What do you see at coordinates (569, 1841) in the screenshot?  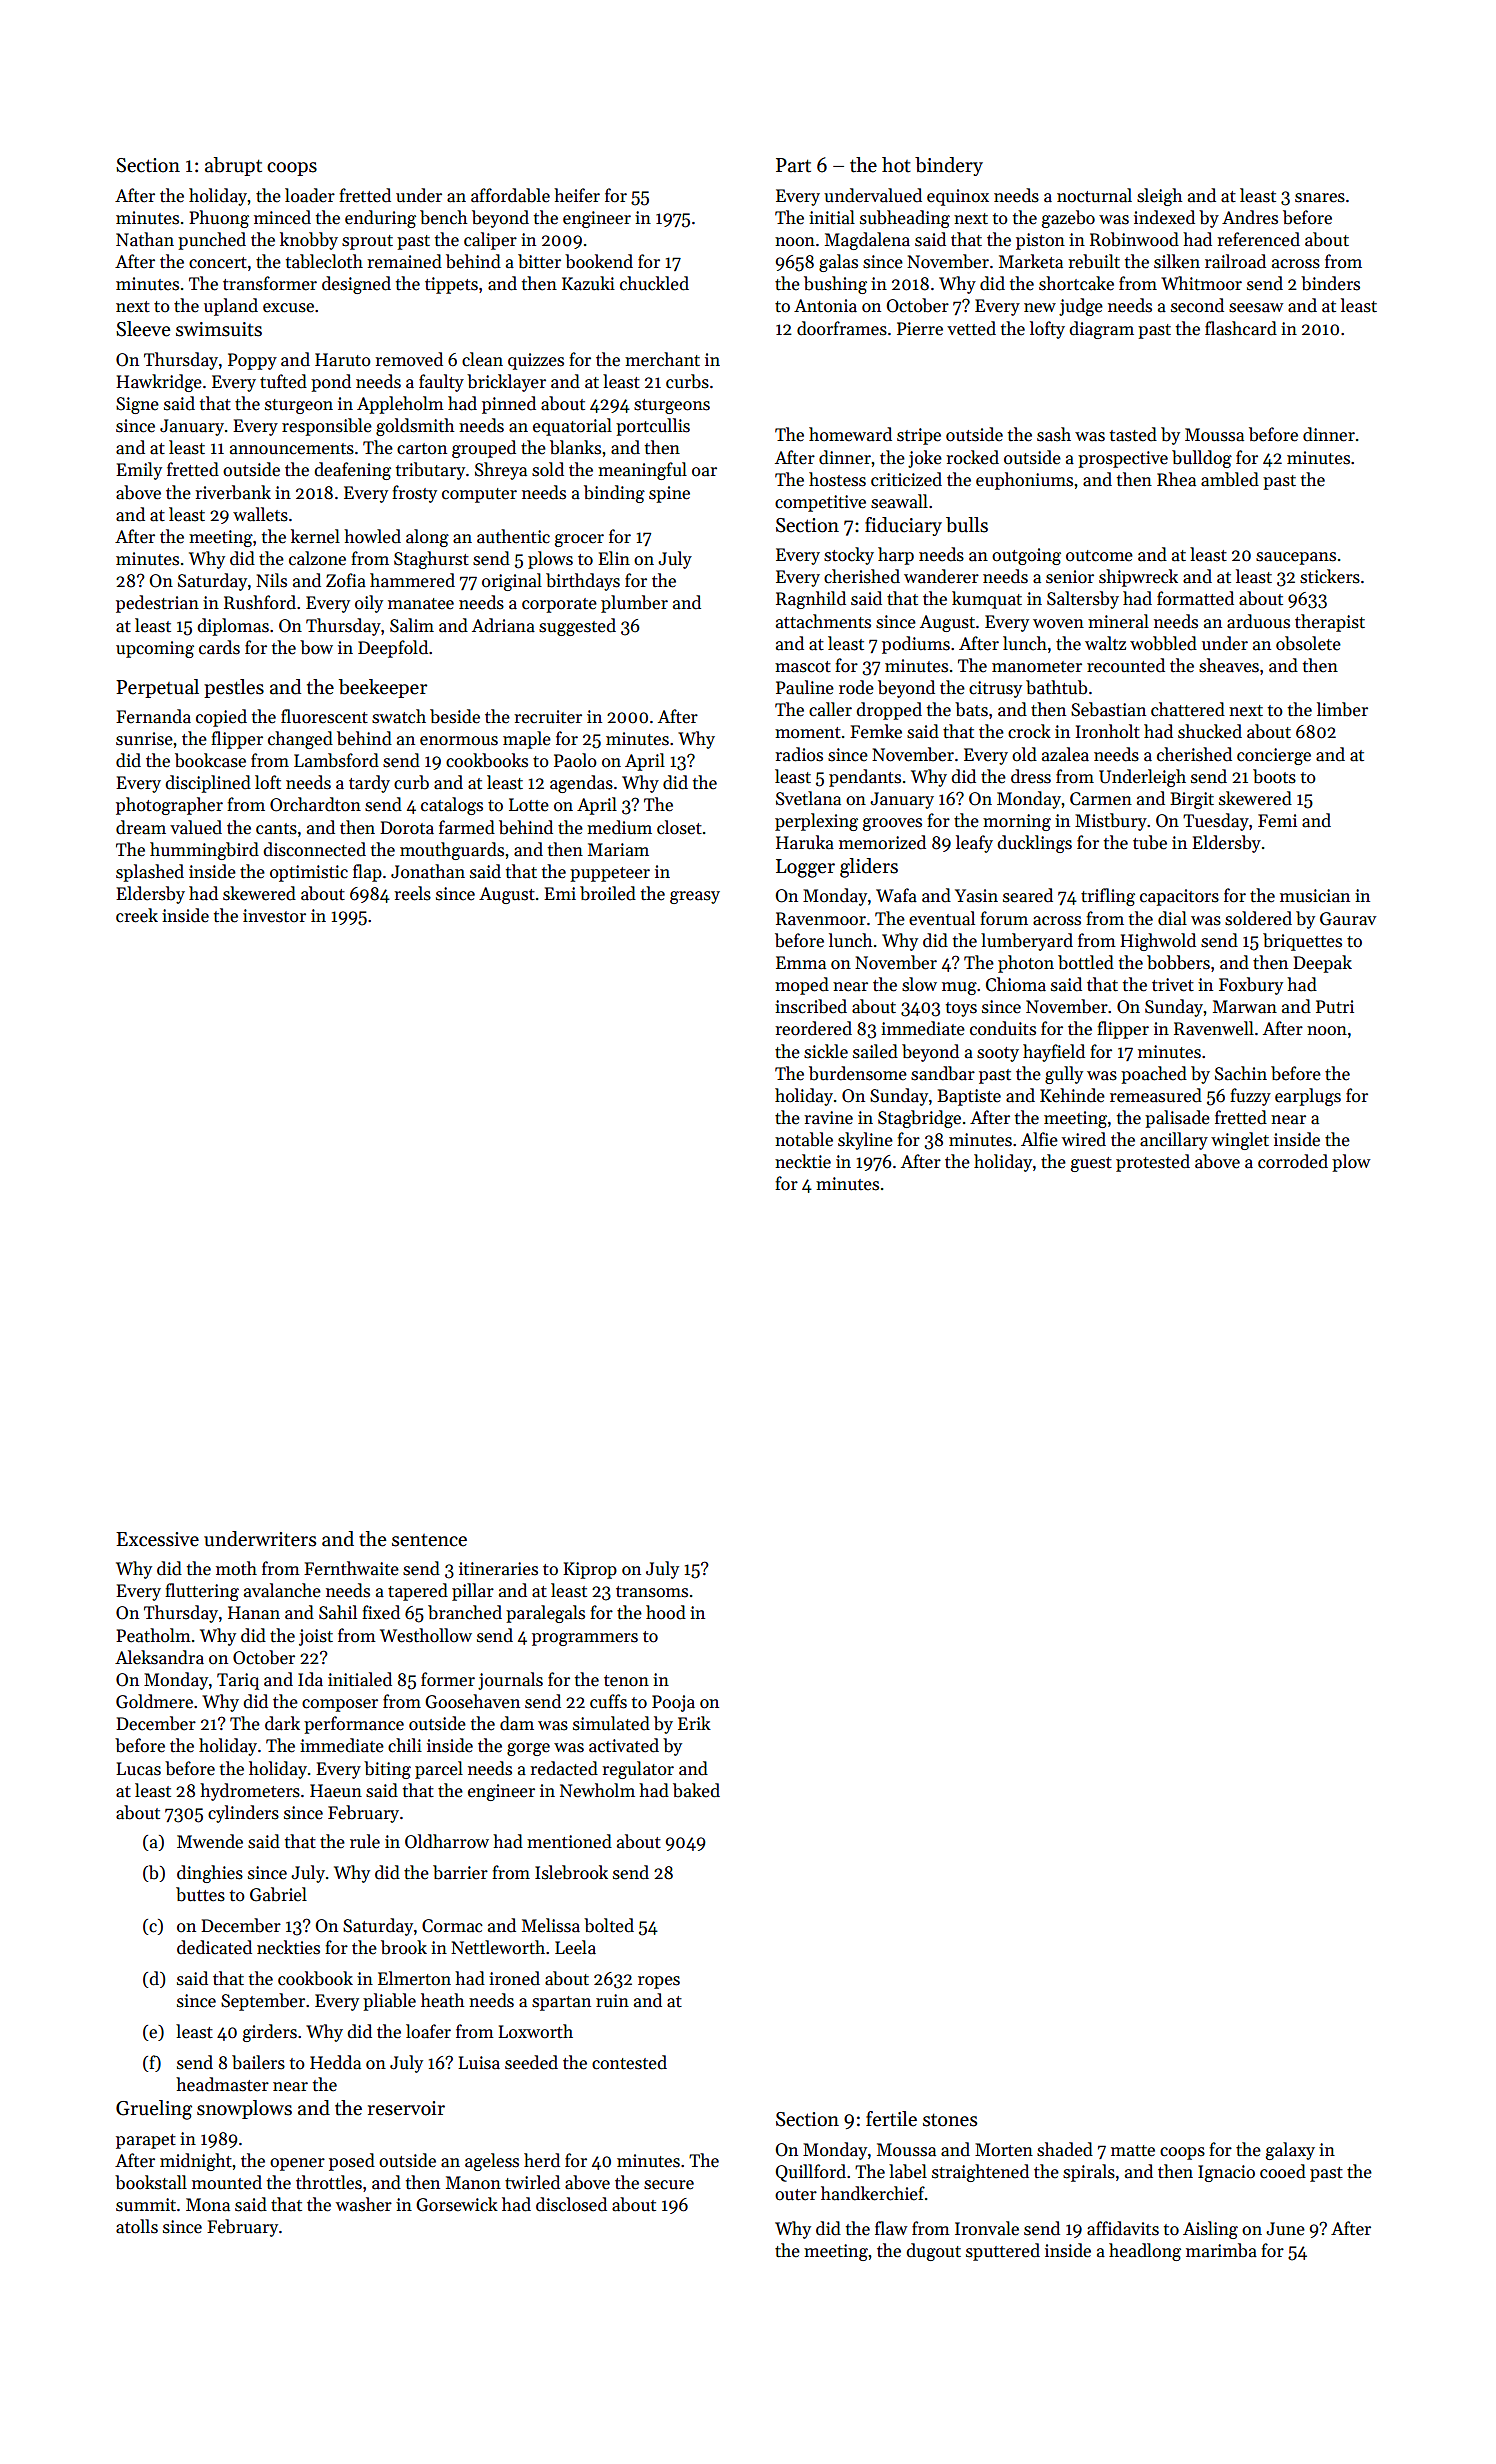 I see `mentioned` at bounding box center [569, 1841].
